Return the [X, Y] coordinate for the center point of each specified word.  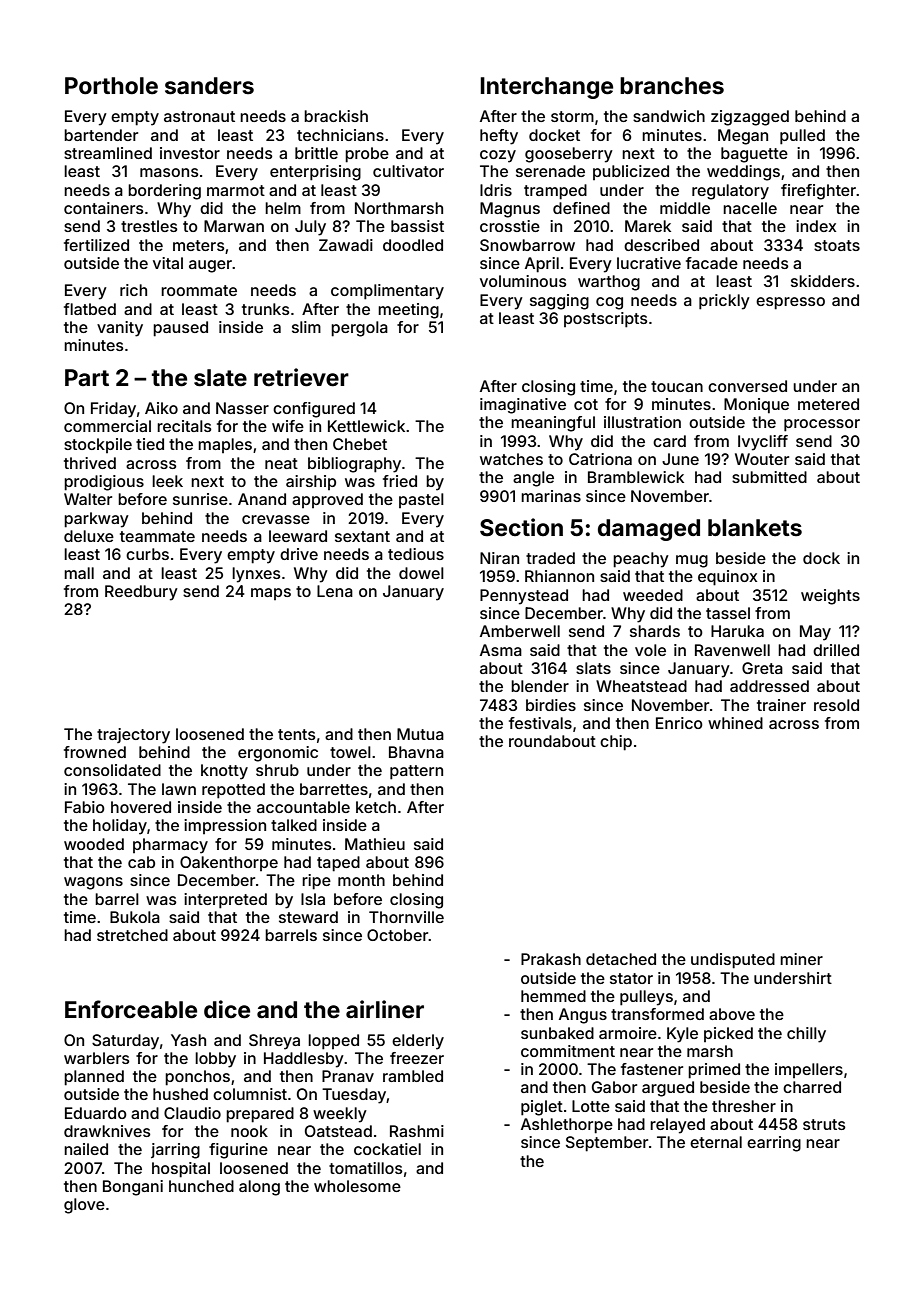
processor [822, 425]
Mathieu [375, 844]
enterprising [315, 173]
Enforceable [131, 1009]
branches [672, 86]
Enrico [679, 723]
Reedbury [141, 593]
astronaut [199, 116]
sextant [362, 536]
